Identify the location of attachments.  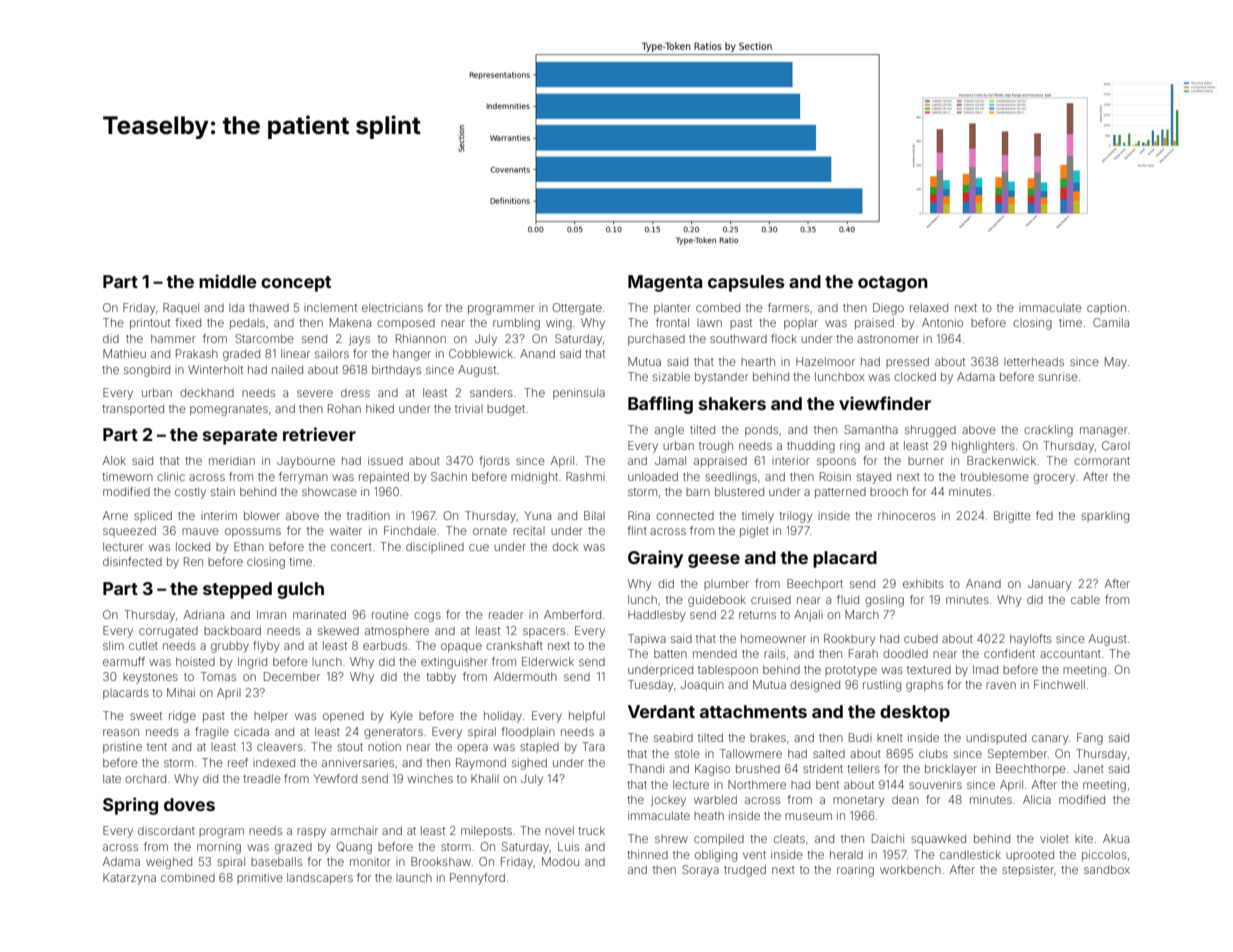
(753, 711).
